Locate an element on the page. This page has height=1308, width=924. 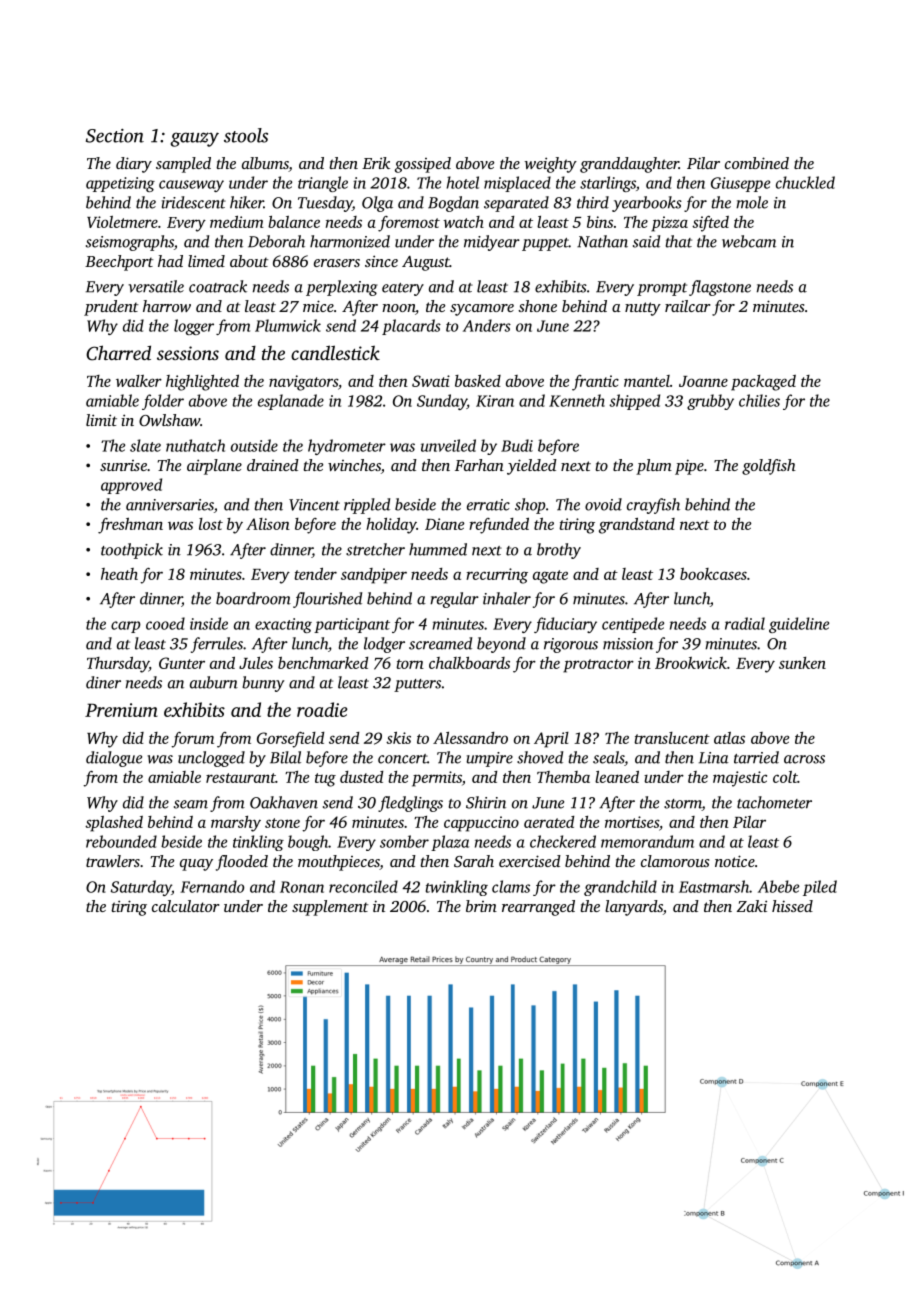
hiker is located at coordinates (247, 202).
